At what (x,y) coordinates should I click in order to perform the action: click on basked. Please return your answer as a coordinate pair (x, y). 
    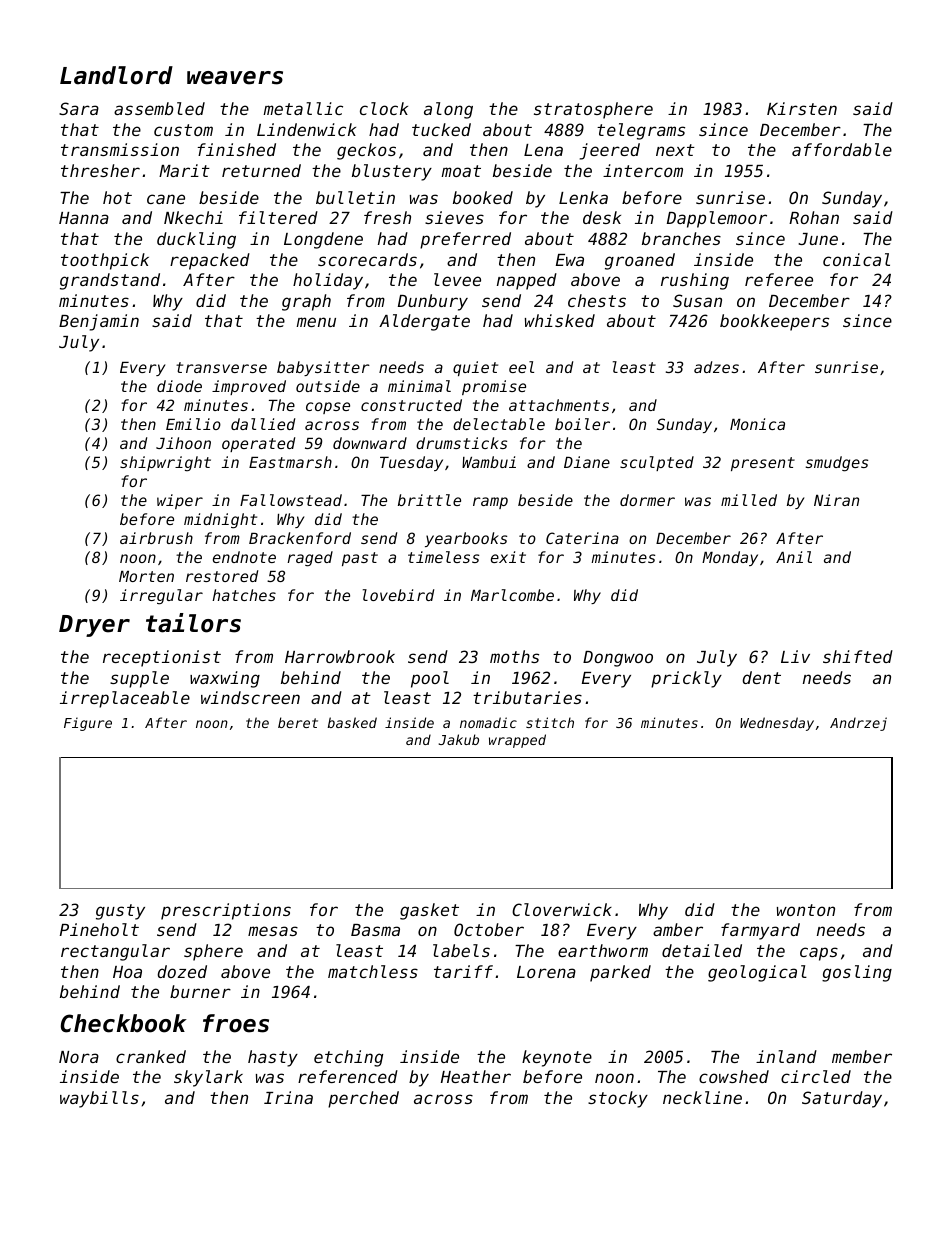
    Looking at the image, I should click on (352, 722).
